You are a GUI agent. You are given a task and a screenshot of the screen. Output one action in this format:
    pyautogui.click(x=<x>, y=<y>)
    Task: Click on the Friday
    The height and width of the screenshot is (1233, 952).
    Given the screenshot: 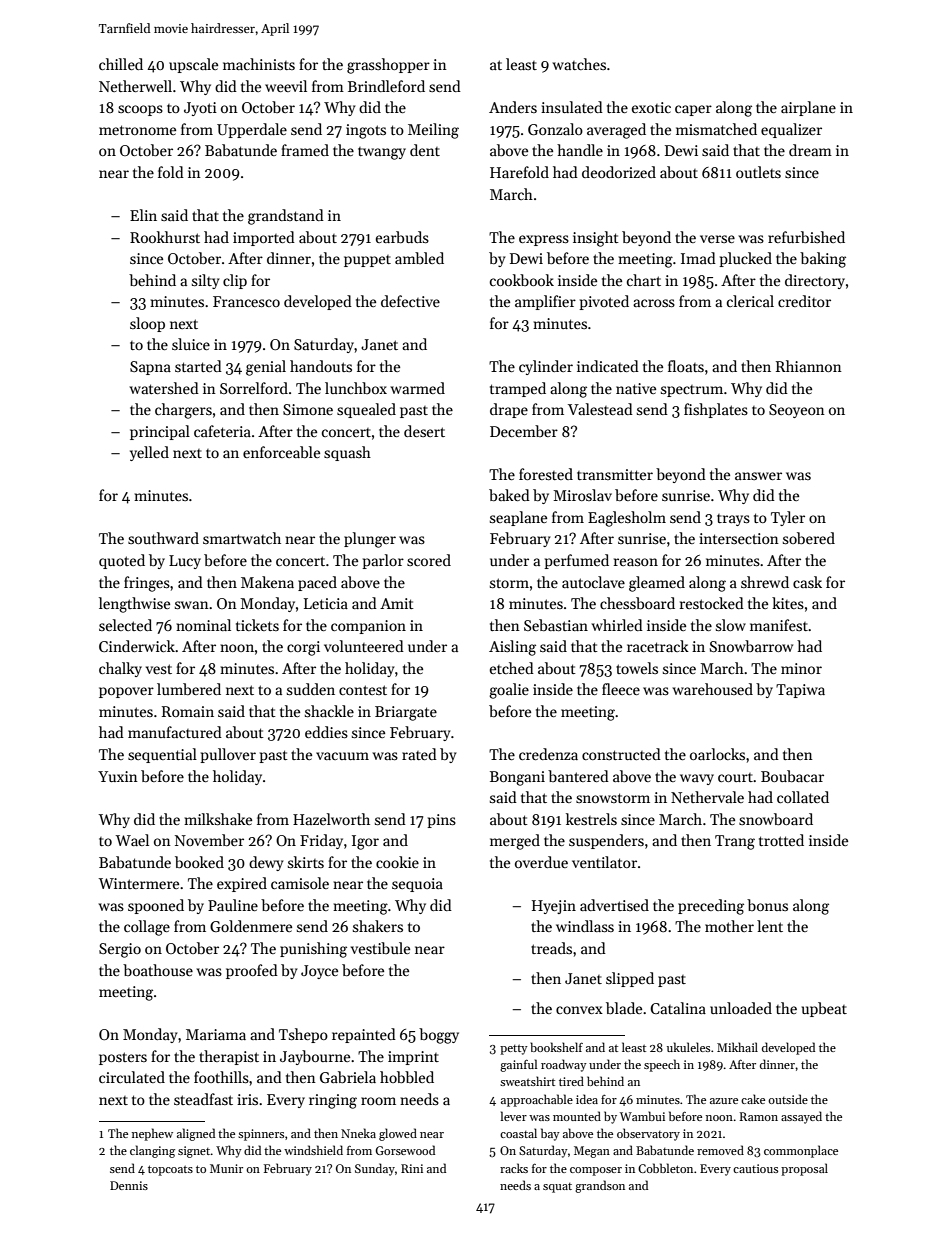 What is the action you would take?
    pyautogui.click(x=321, y=841)
